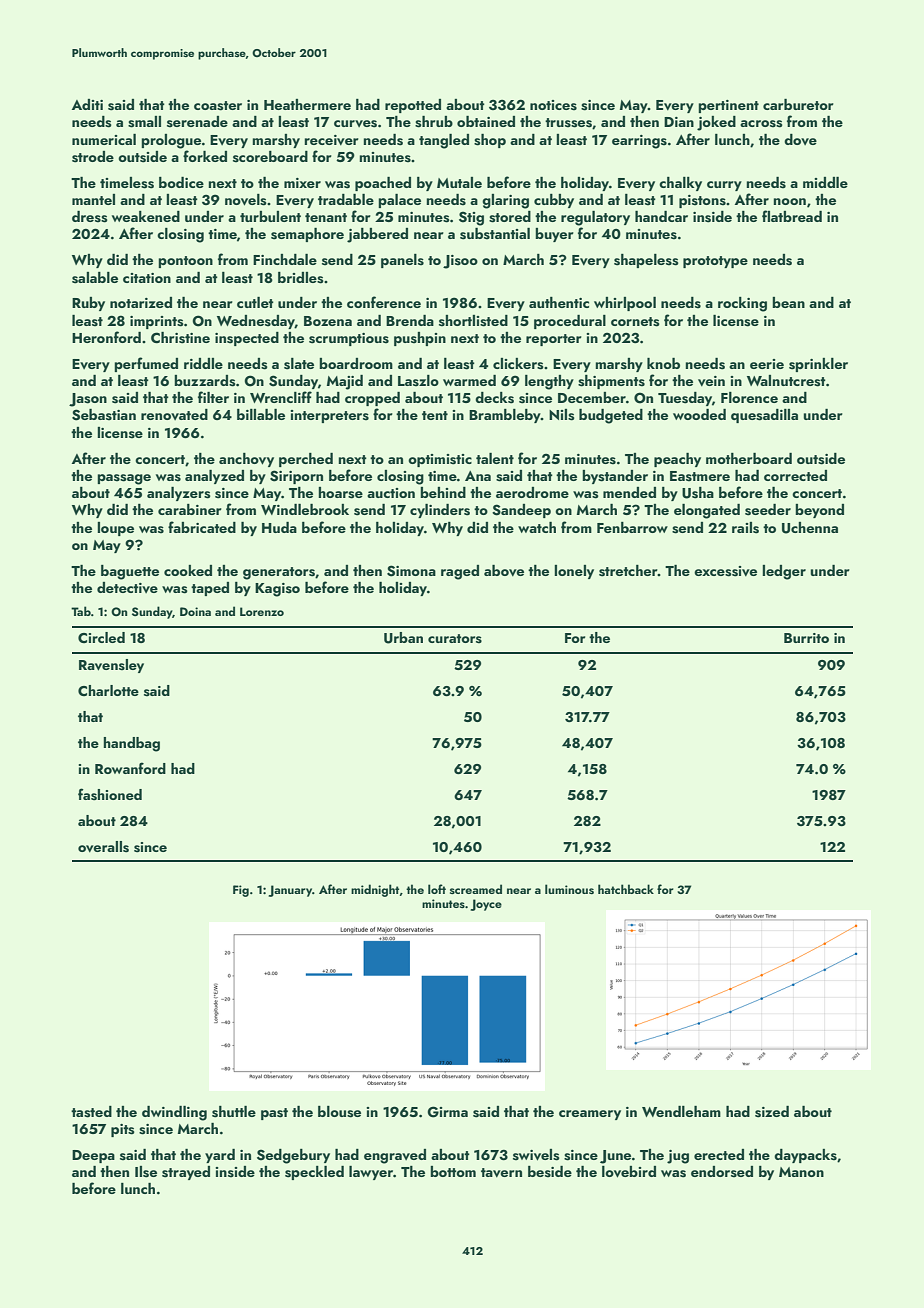 This document has height=1308, width=924. Describe the element at coordinates (437, 889) in the document. I see `loft` at that location.
